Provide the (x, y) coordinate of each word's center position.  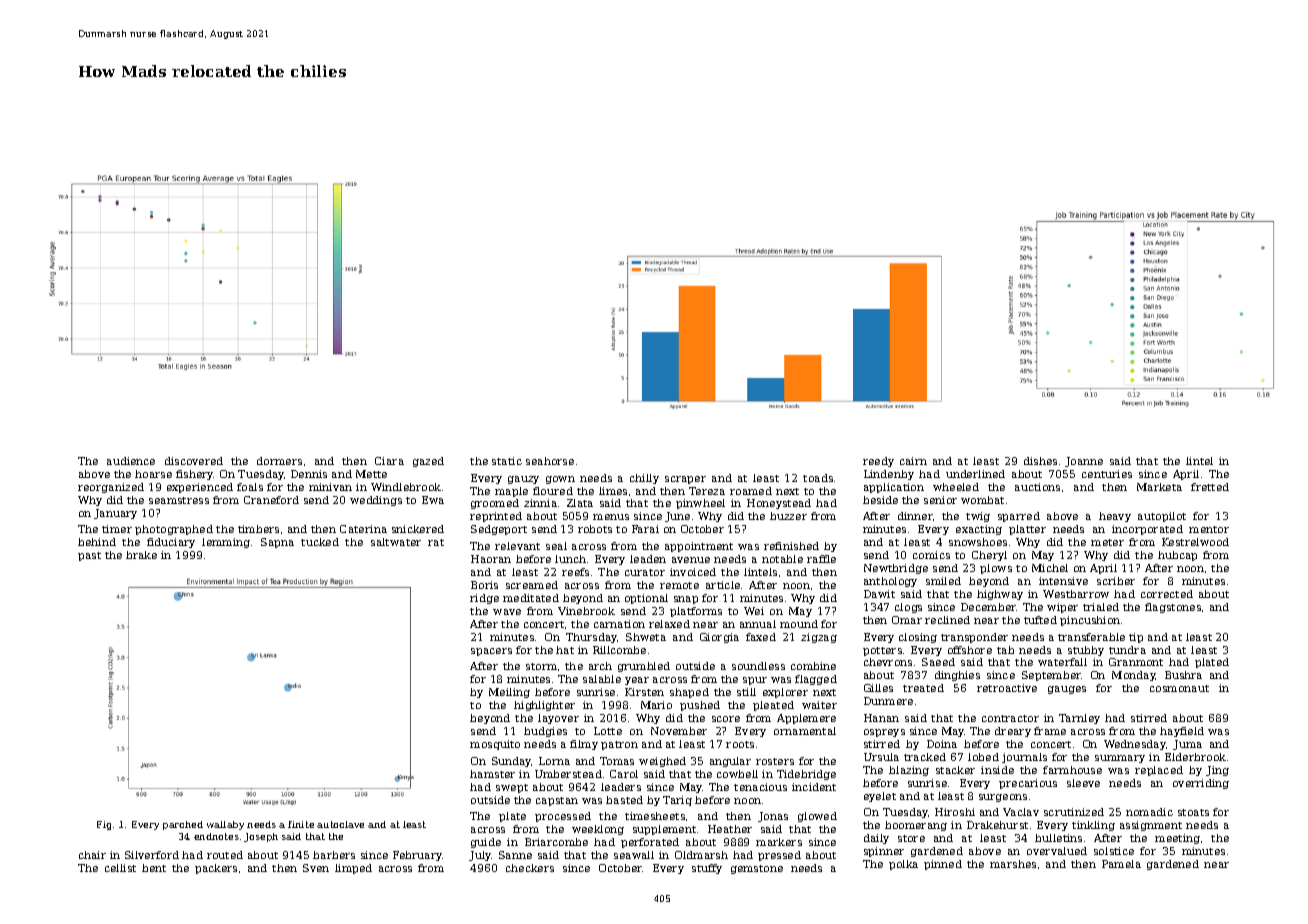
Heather (730, 829)
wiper (1062, 608)
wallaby (225, 825)
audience (131, 461)
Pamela (1121, 864)
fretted (1210, 487)
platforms (696, 612)
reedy (878, 462)
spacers (491, 652)
